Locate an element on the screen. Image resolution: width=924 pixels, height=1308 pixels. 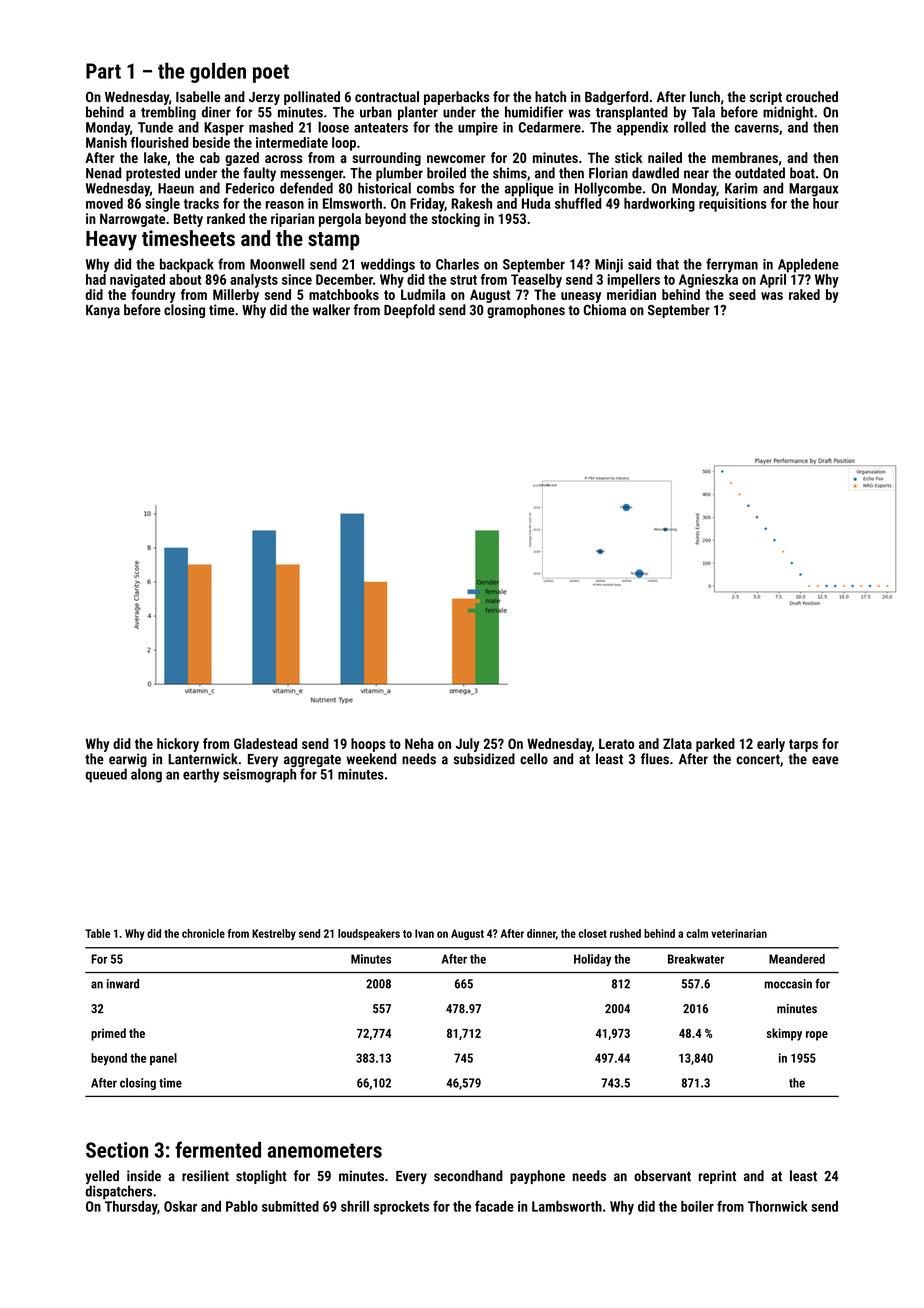
sprockets is located at coordinates (401, 1208).
